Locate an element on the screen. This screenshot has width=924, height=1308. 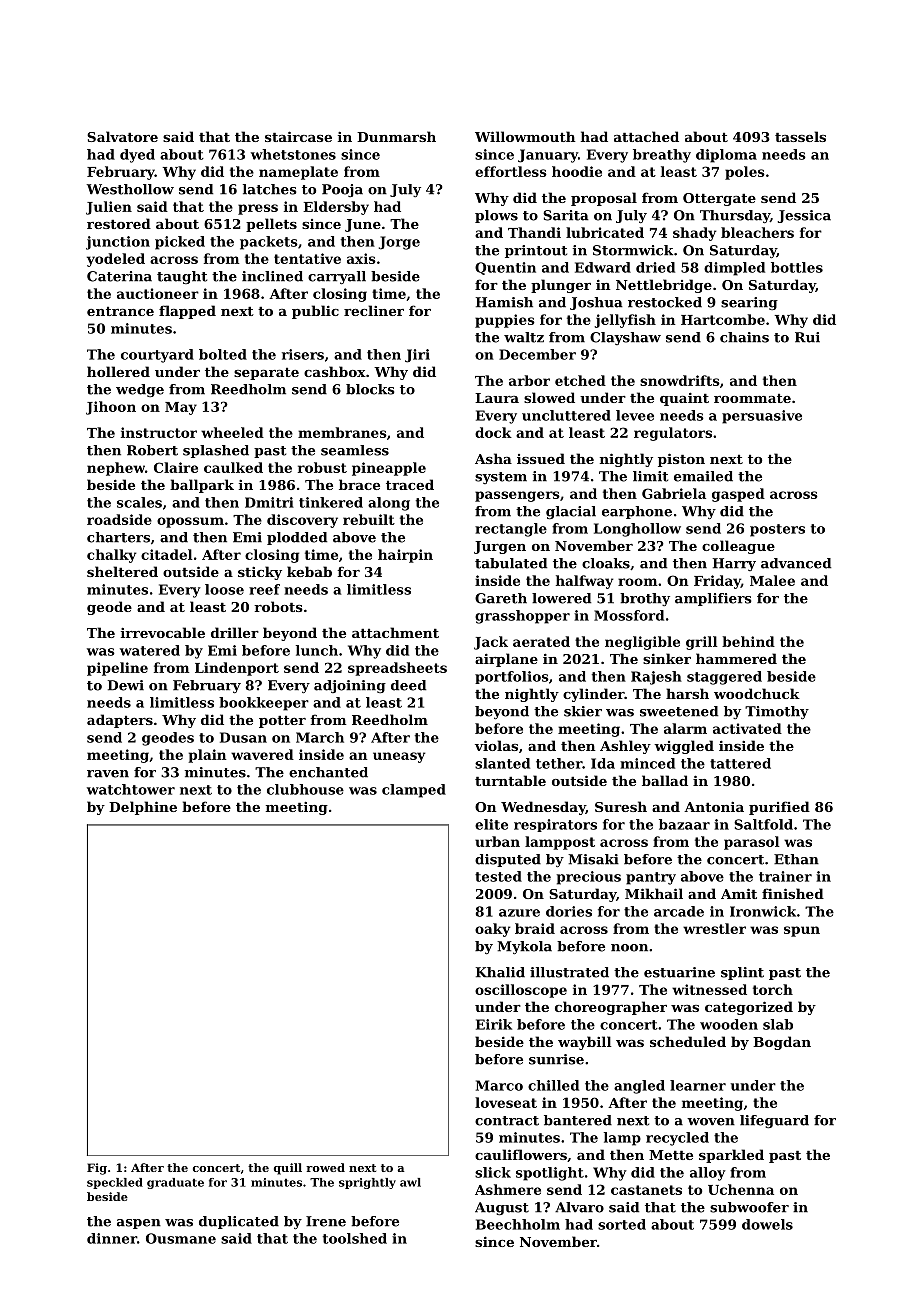
purified is located at coordinates (779, 808).
